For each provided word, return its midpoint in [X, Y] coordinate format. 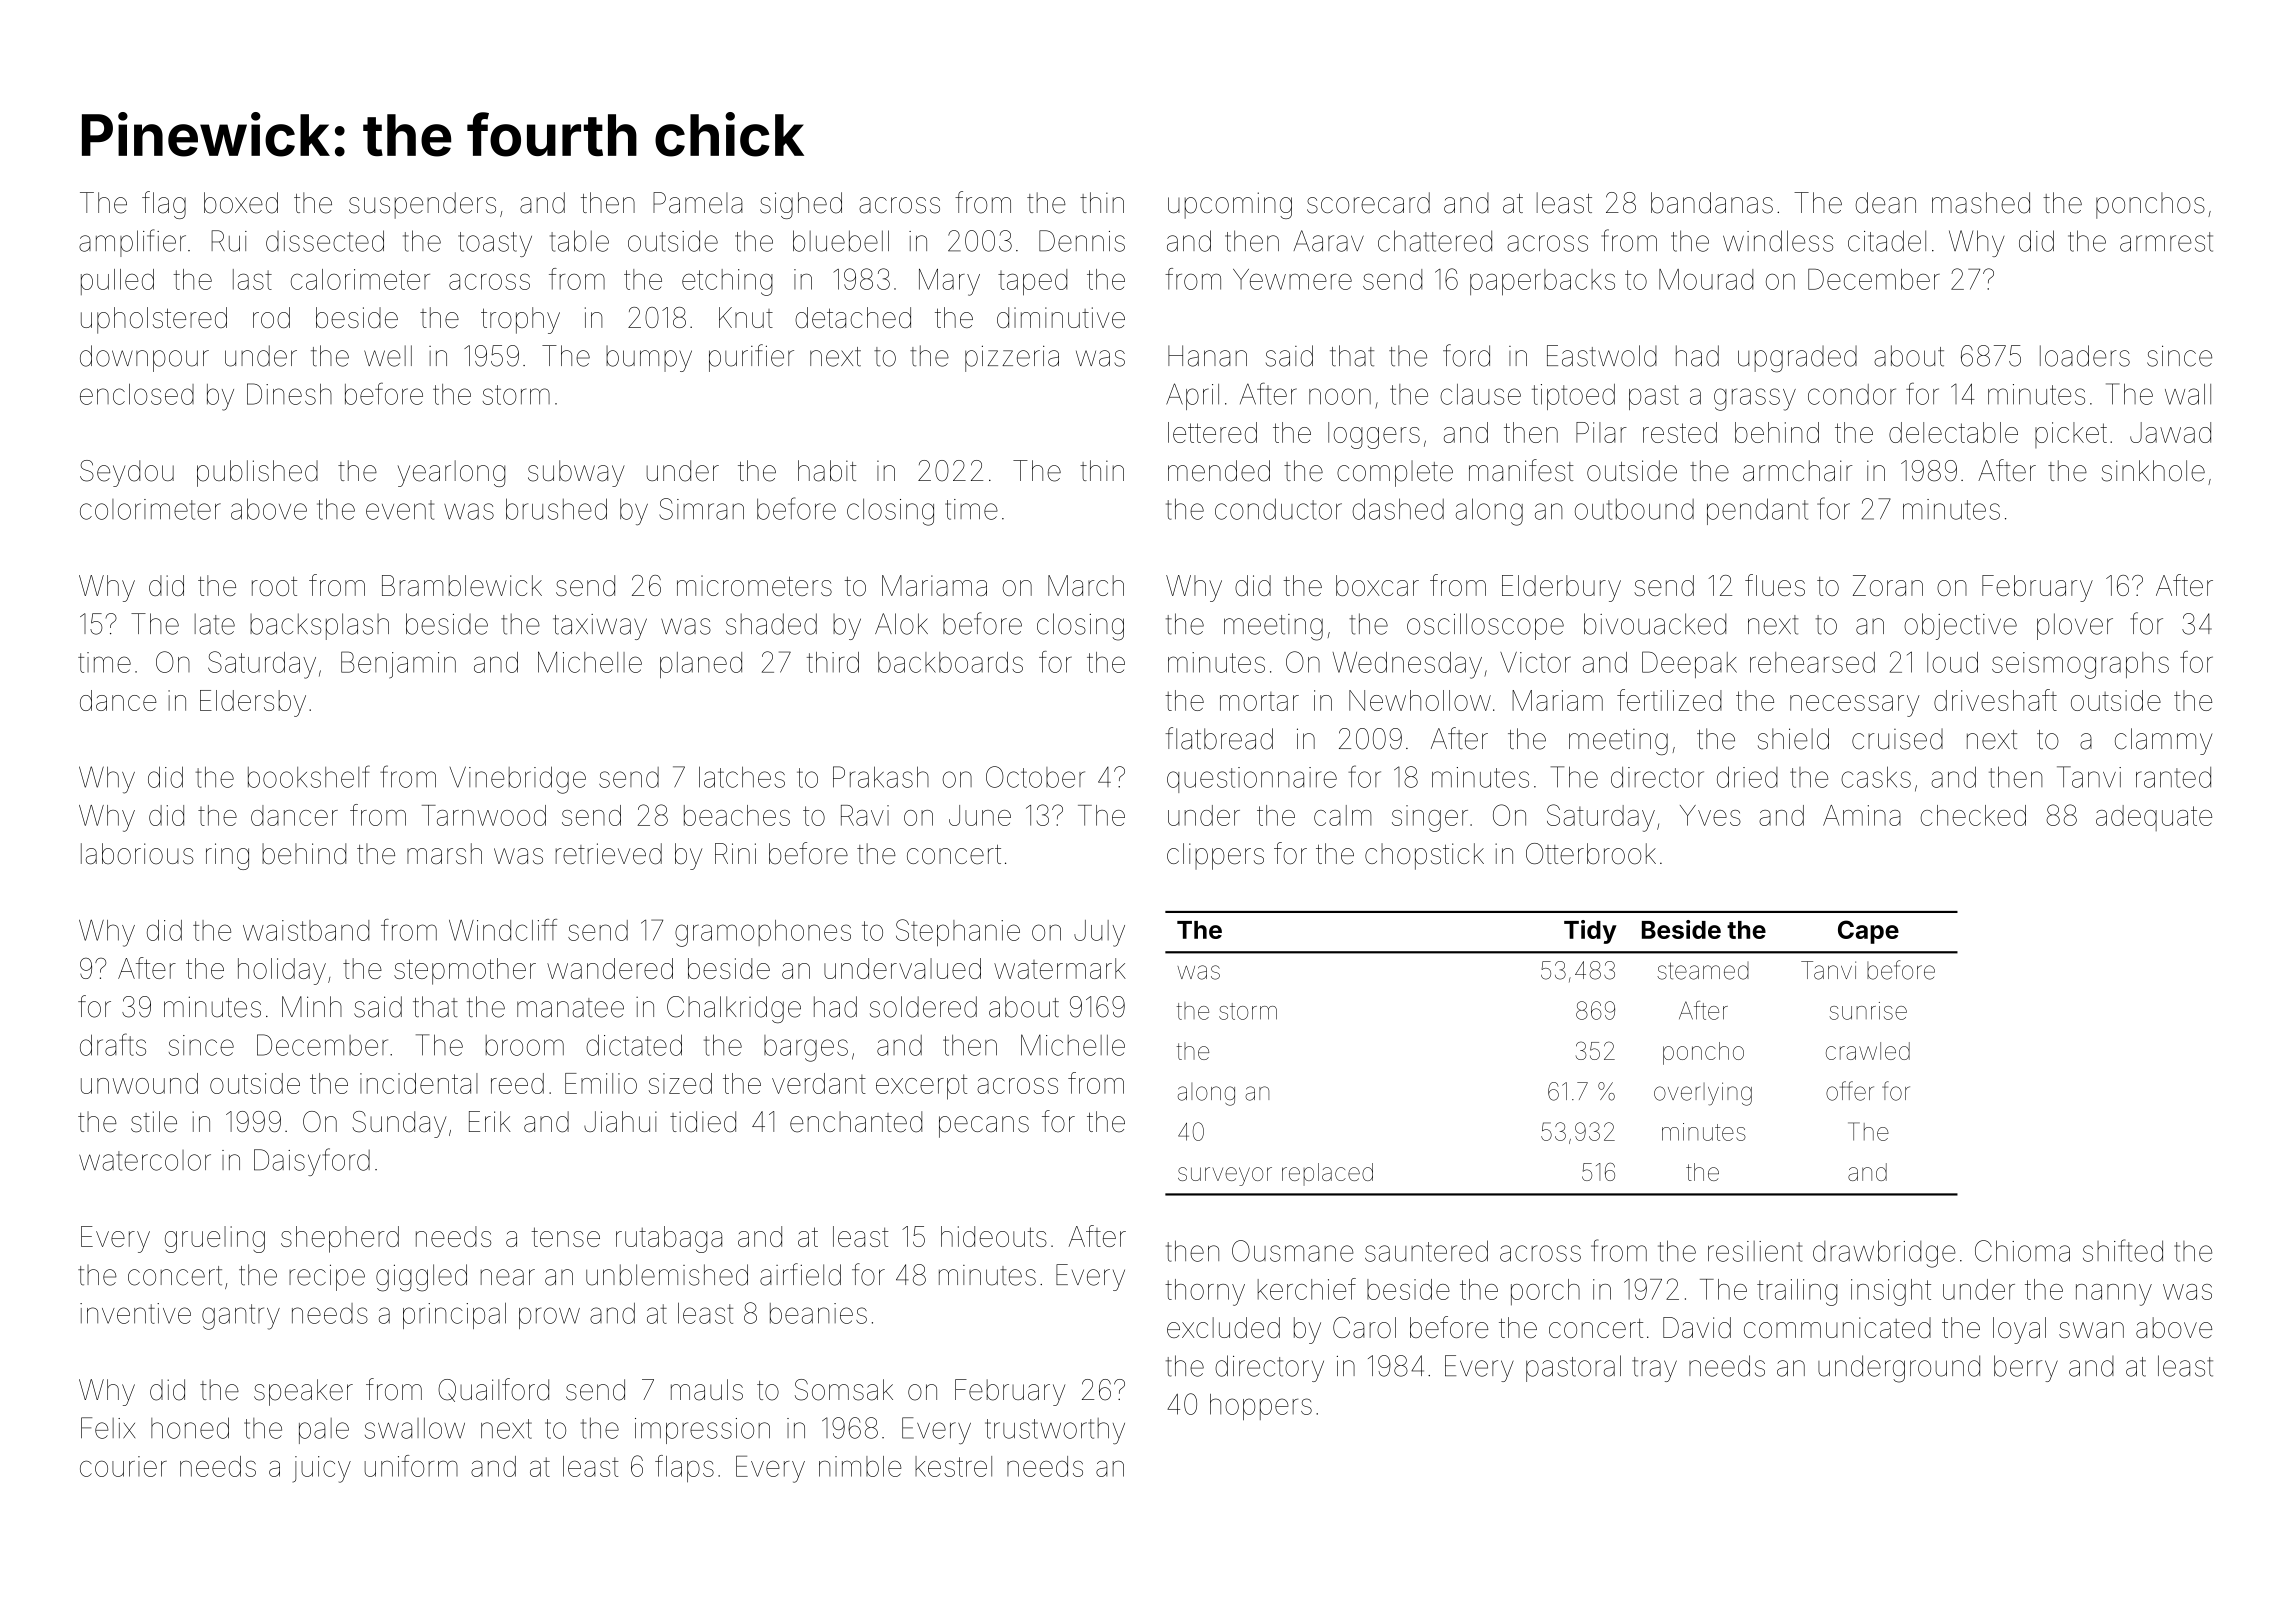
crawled [1868, 1051]
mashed [1981, 203]
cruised [1897, 739]
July [1099, 933]
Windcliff [503, 930]
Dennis [1082, 241]
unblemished [667, 1275]
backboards [950, 662]
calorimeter [360, 279]
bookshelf [309, 776]
